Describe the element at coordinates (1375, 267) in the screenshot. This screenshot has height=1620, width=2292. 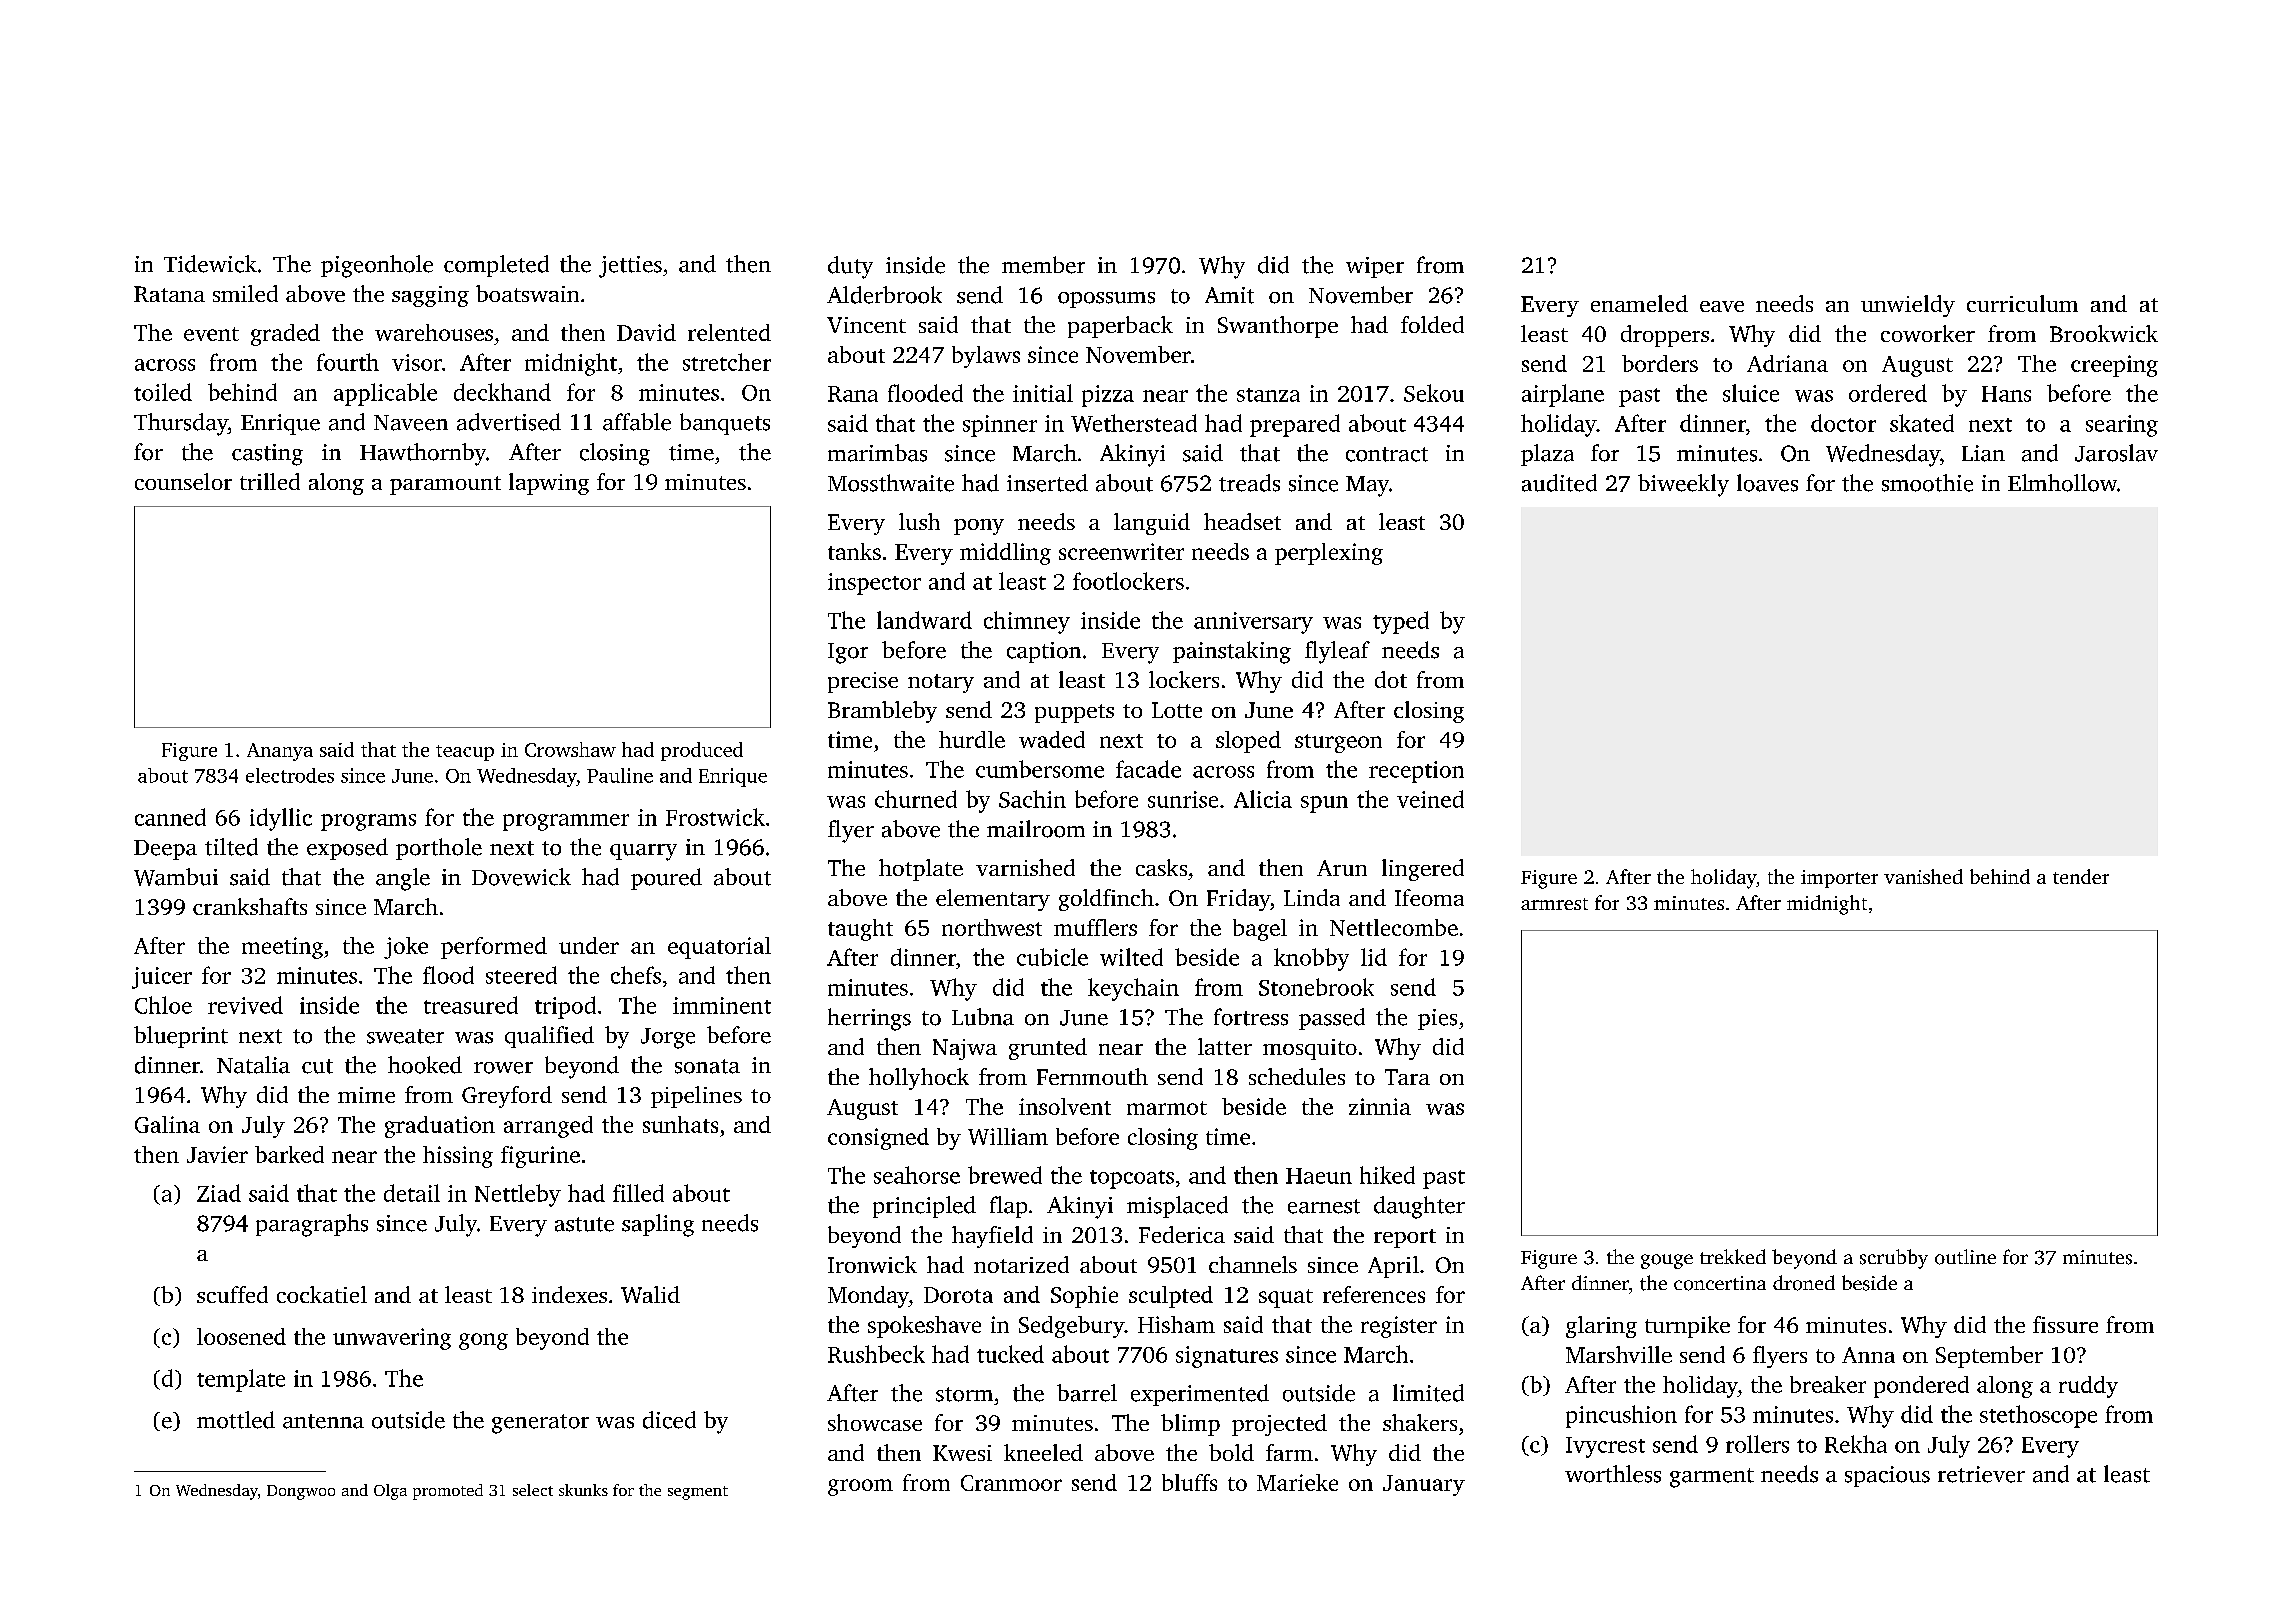
I see `wiper` at that location.
